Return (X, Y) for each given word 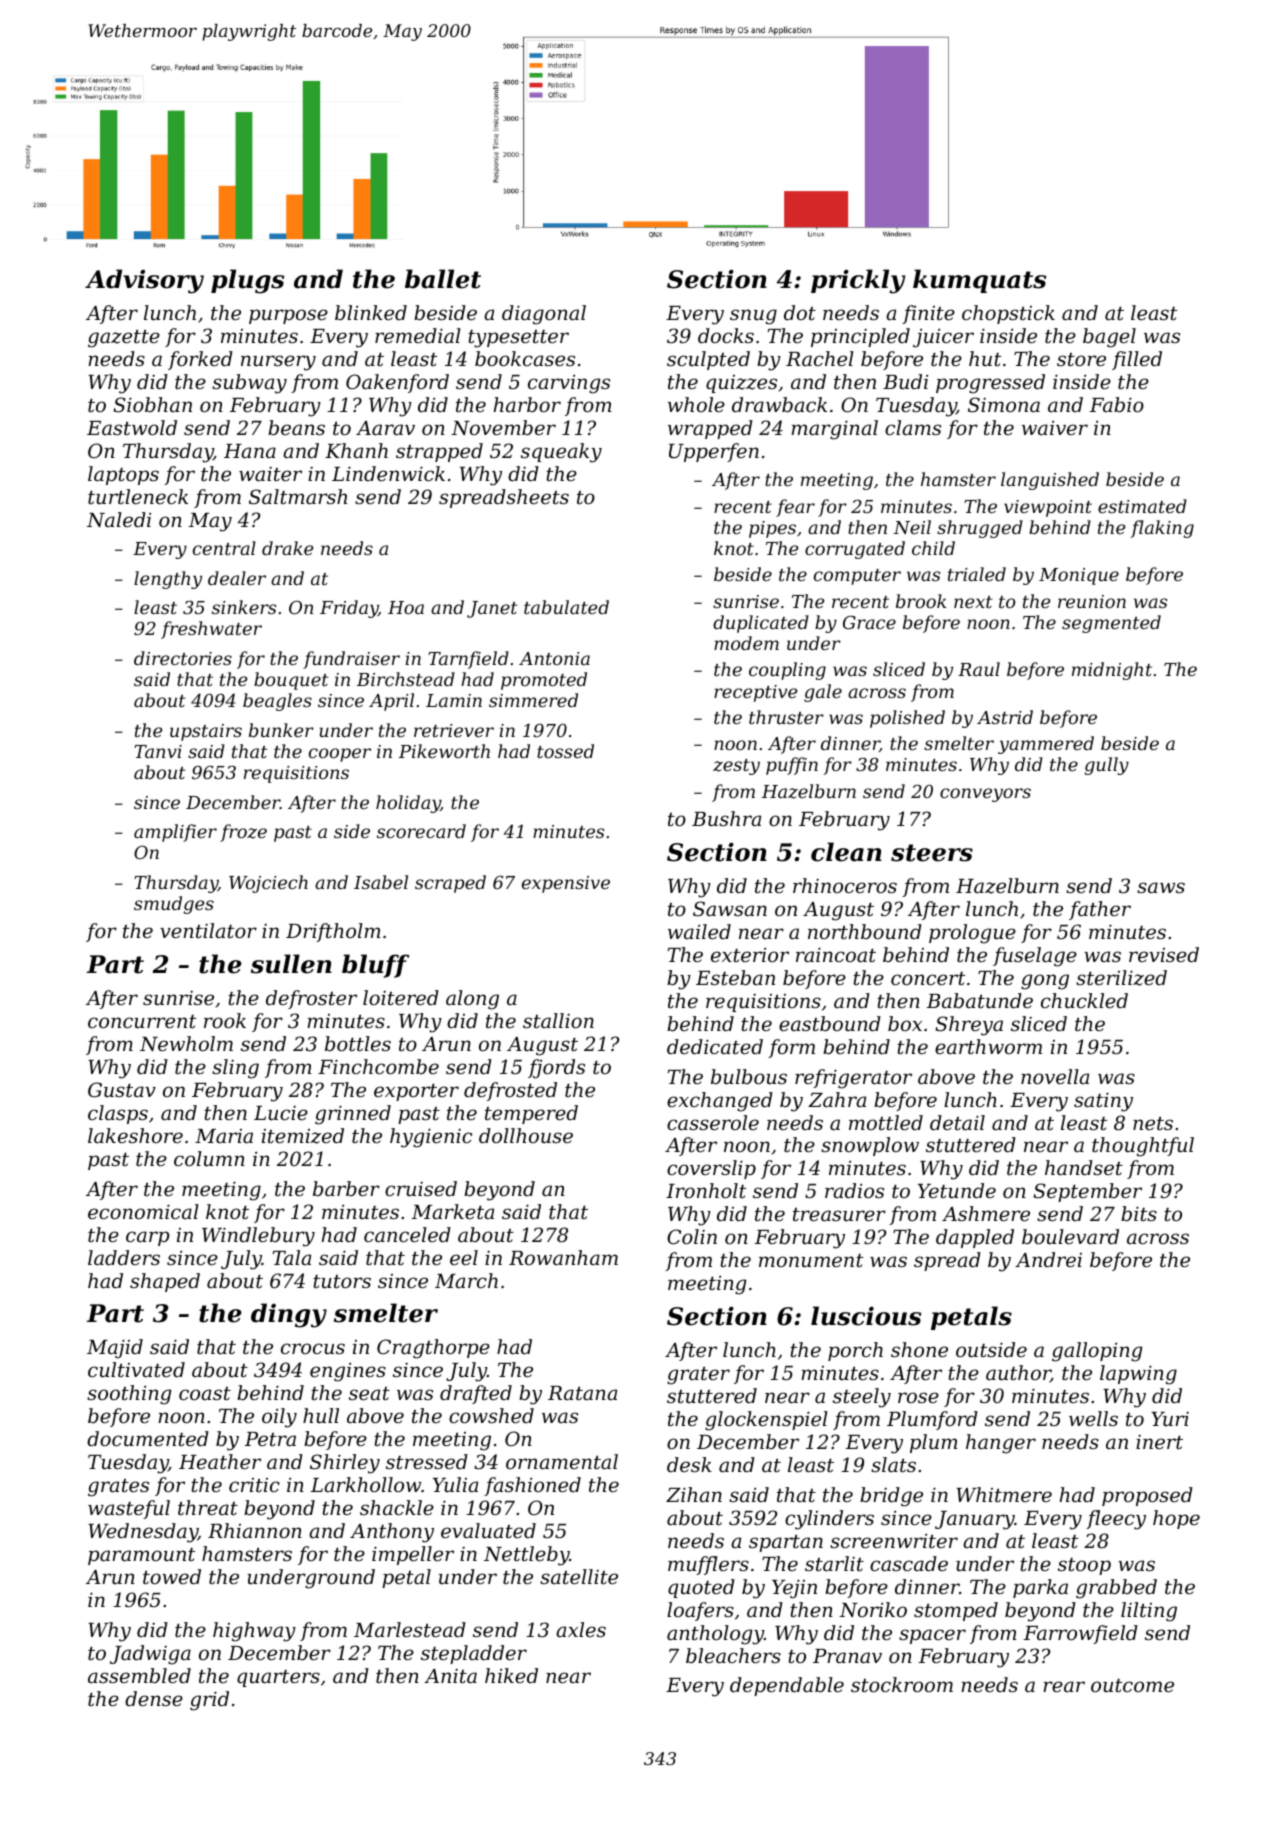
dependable (787, 1686)
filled (1137, 360)
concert (928, 978)
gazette (124, 339)
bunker (281, 730)
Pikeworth (444, 751)
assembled (139, 1675)
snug (753, 317)
